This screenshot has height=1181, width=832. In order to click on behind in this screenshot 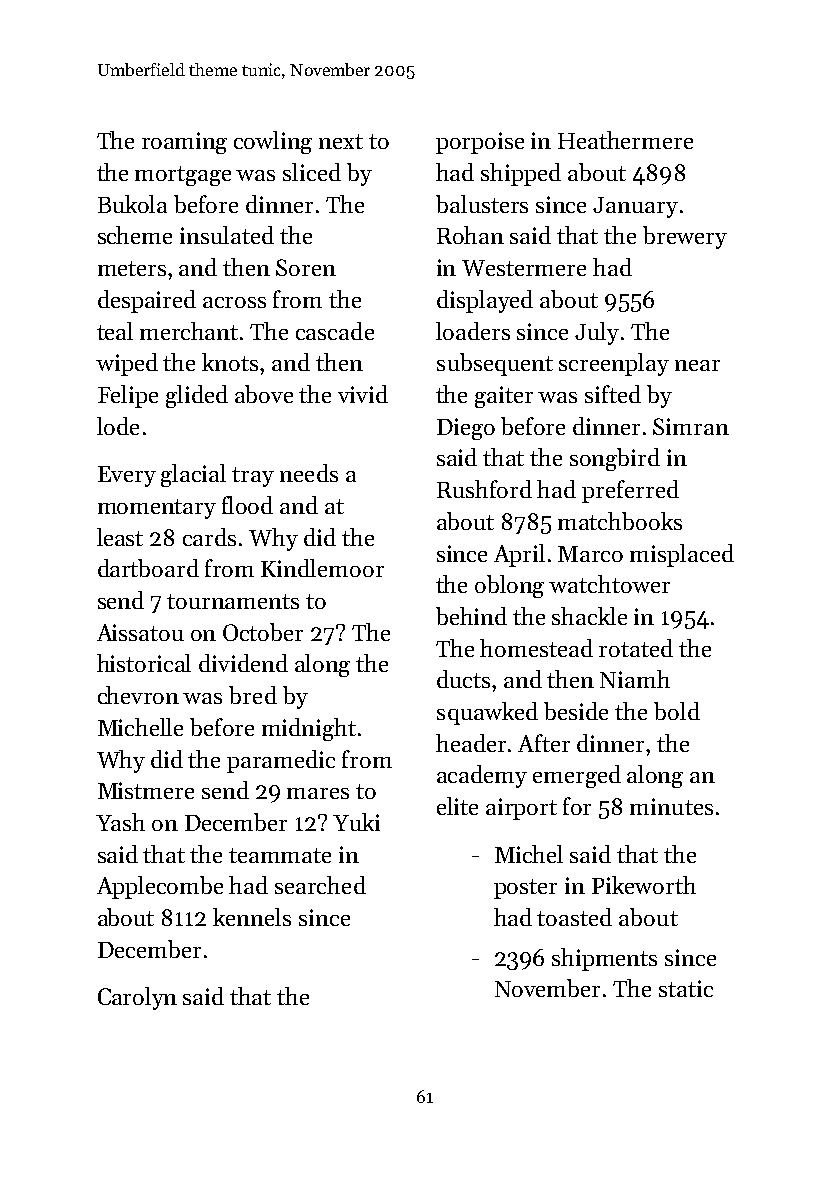, I will do `click(471, 616)`.
